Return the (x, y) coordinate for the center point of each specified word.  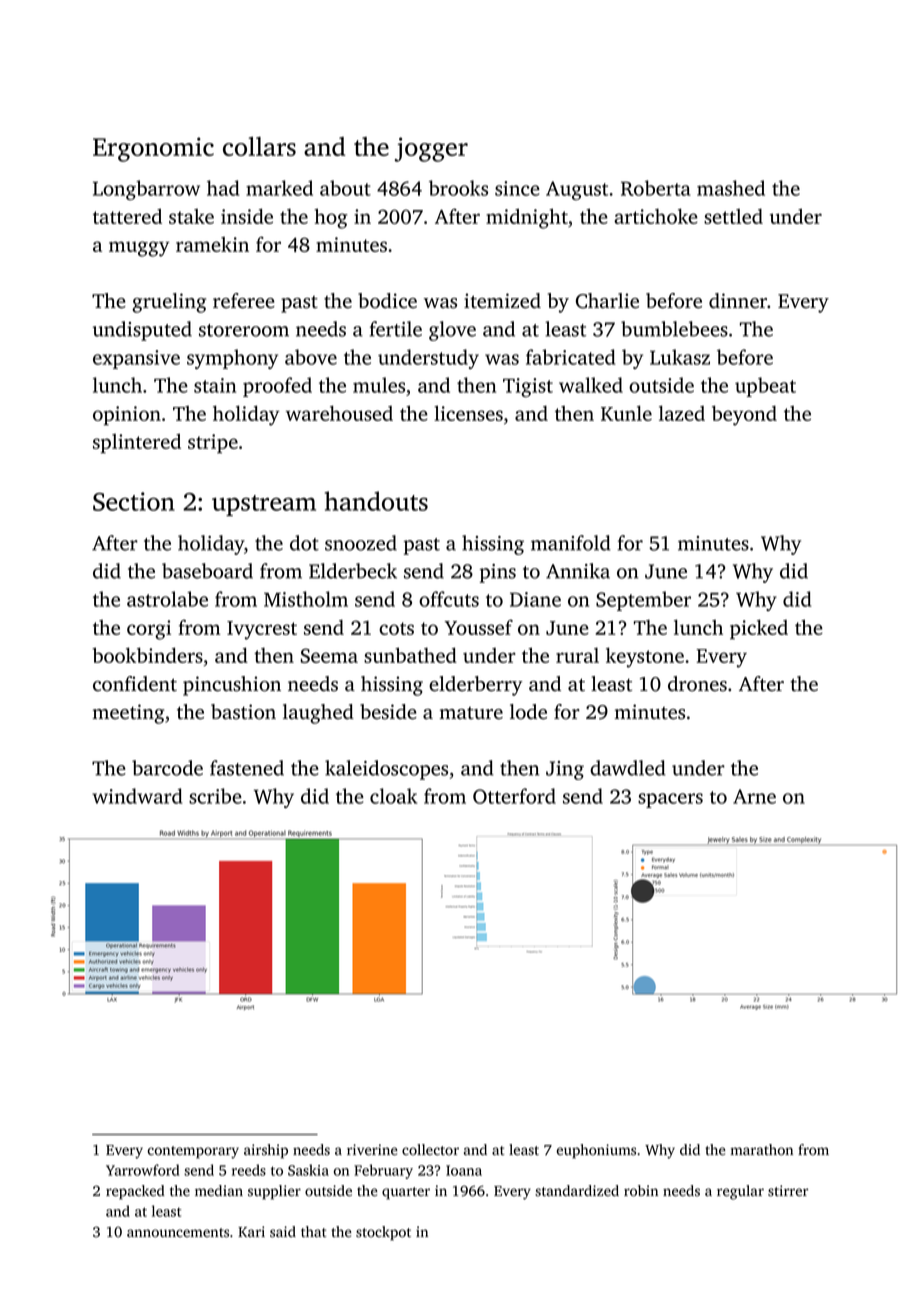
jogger (431, 149)
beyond (744, 415)
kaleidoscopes (386, 770)
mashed (731, 188)
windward (137, 796)
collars (259, 146)
